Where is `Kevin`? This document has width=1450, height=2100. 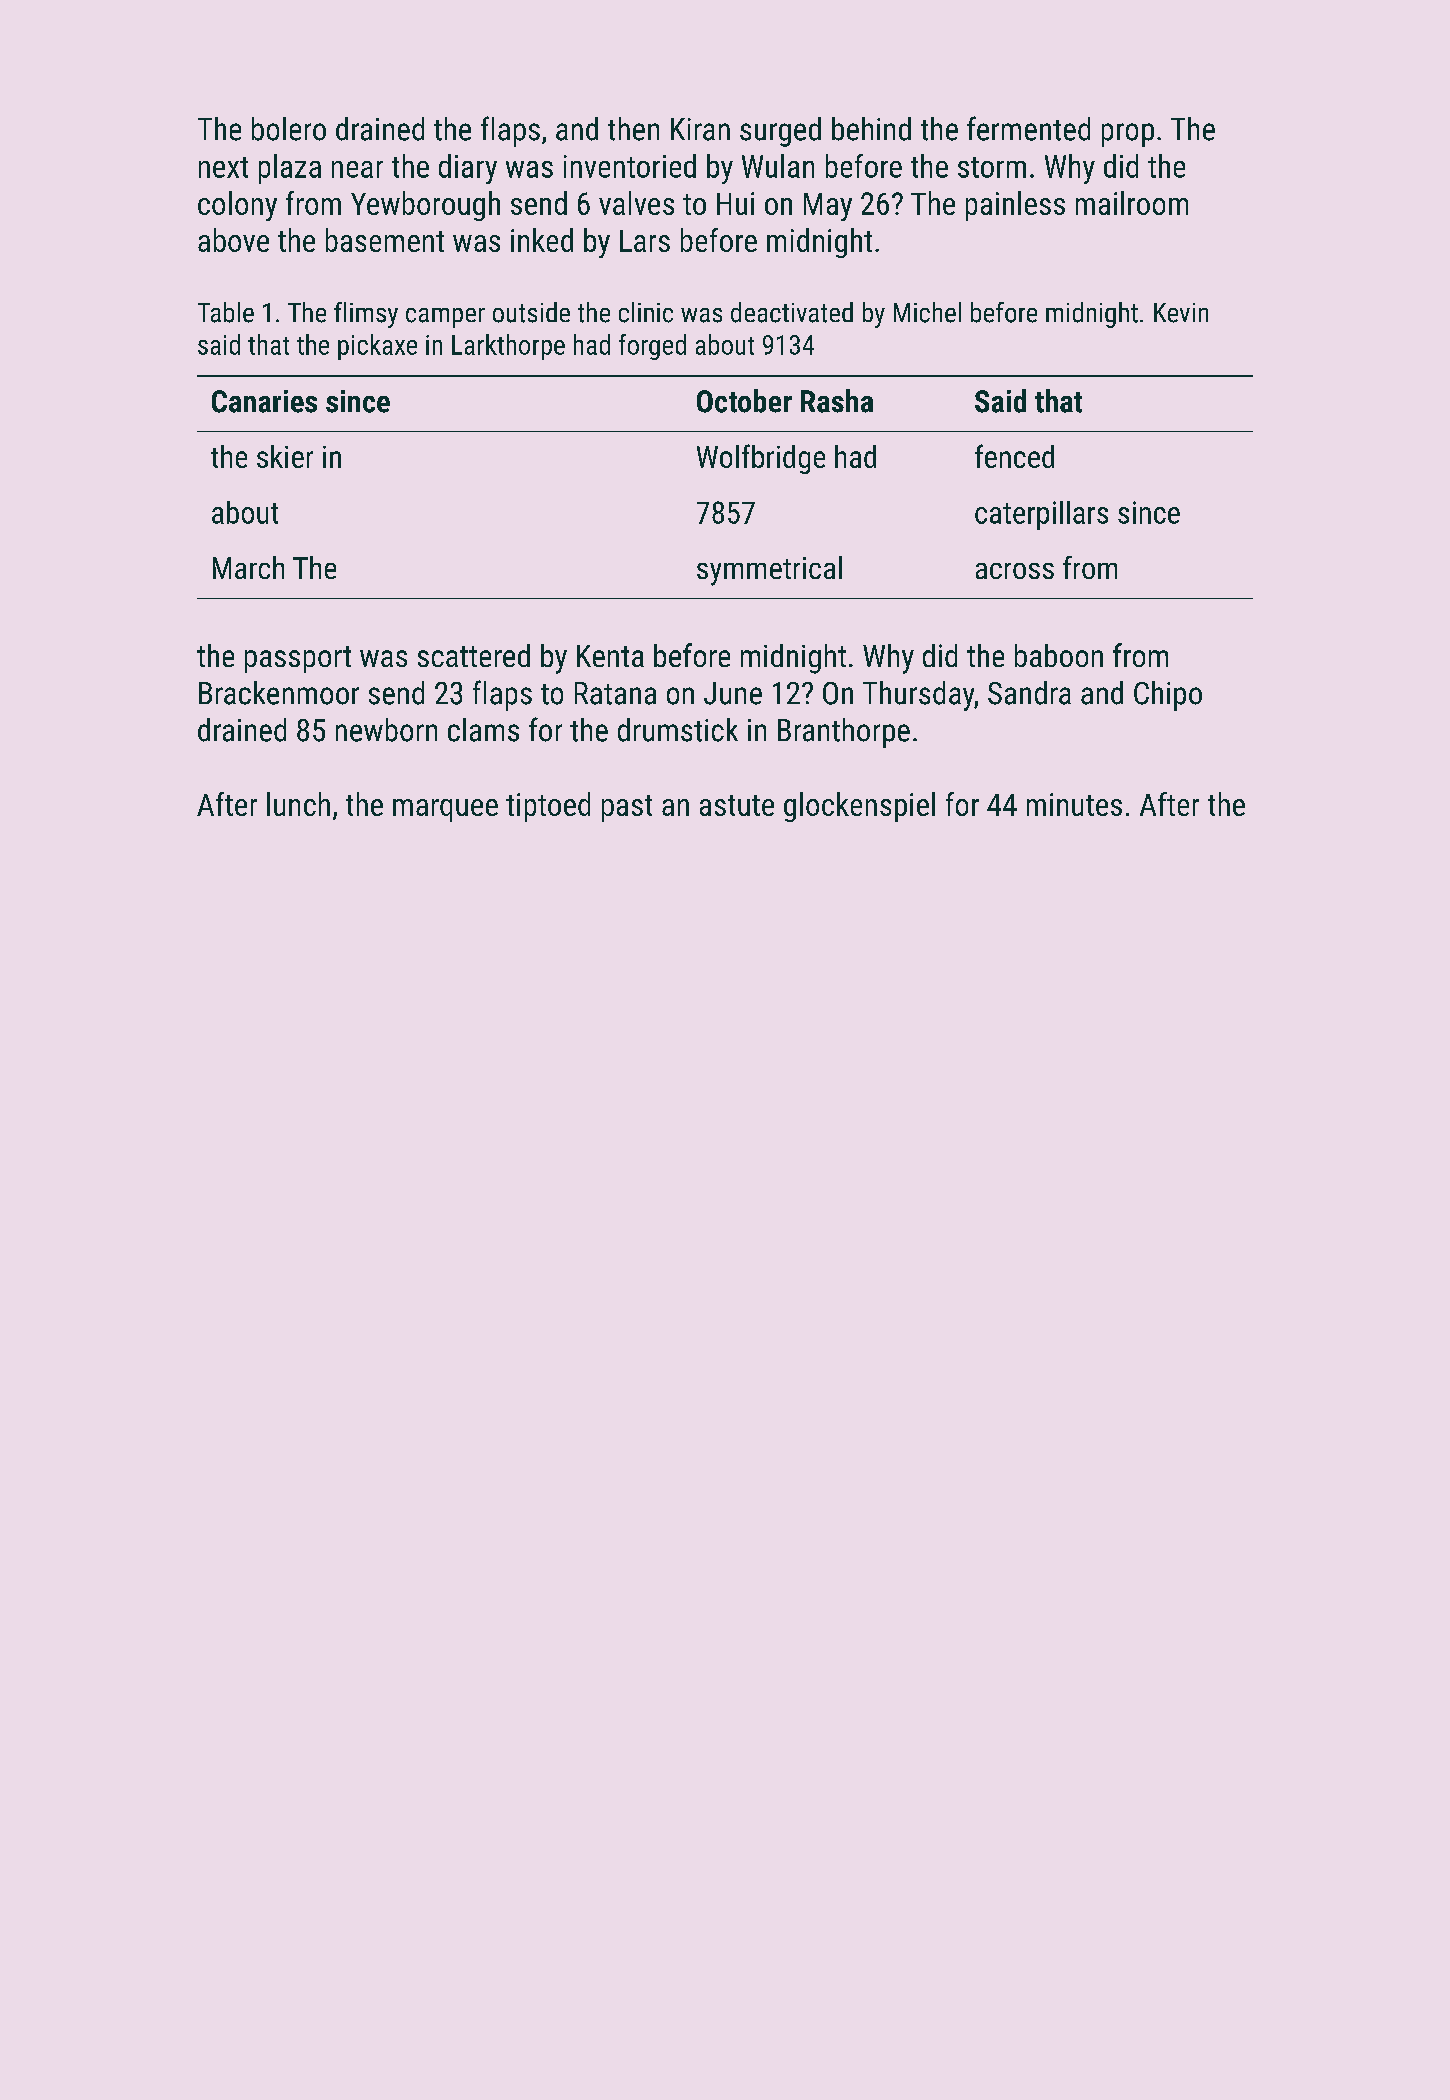 Kevin is located at coordinates (1181, 313).
